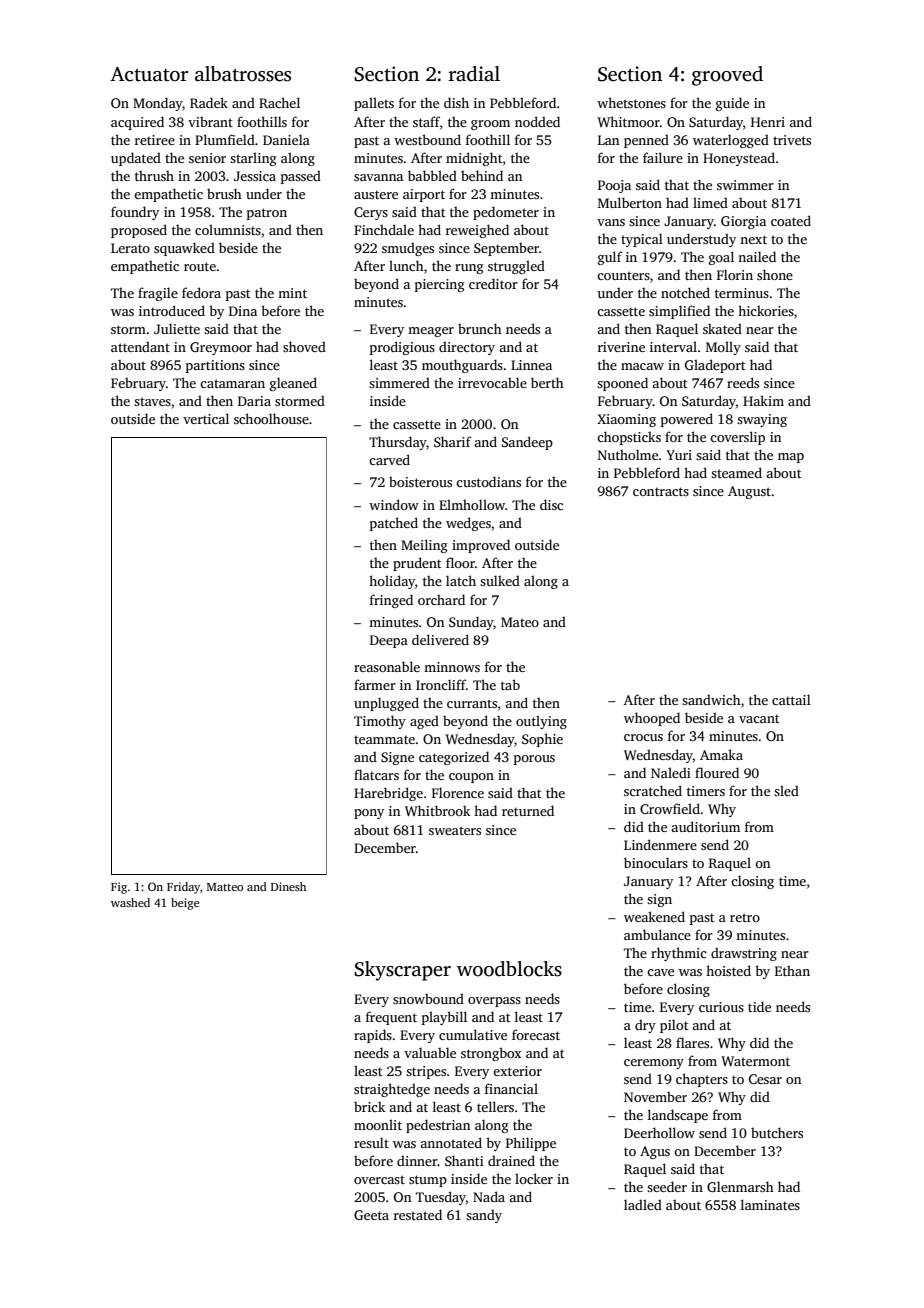 The height and width of the screenshot is (1308, 924). Describe the element at coordinates (375, 684) in the screenshot. I see `farmer` at that location.
